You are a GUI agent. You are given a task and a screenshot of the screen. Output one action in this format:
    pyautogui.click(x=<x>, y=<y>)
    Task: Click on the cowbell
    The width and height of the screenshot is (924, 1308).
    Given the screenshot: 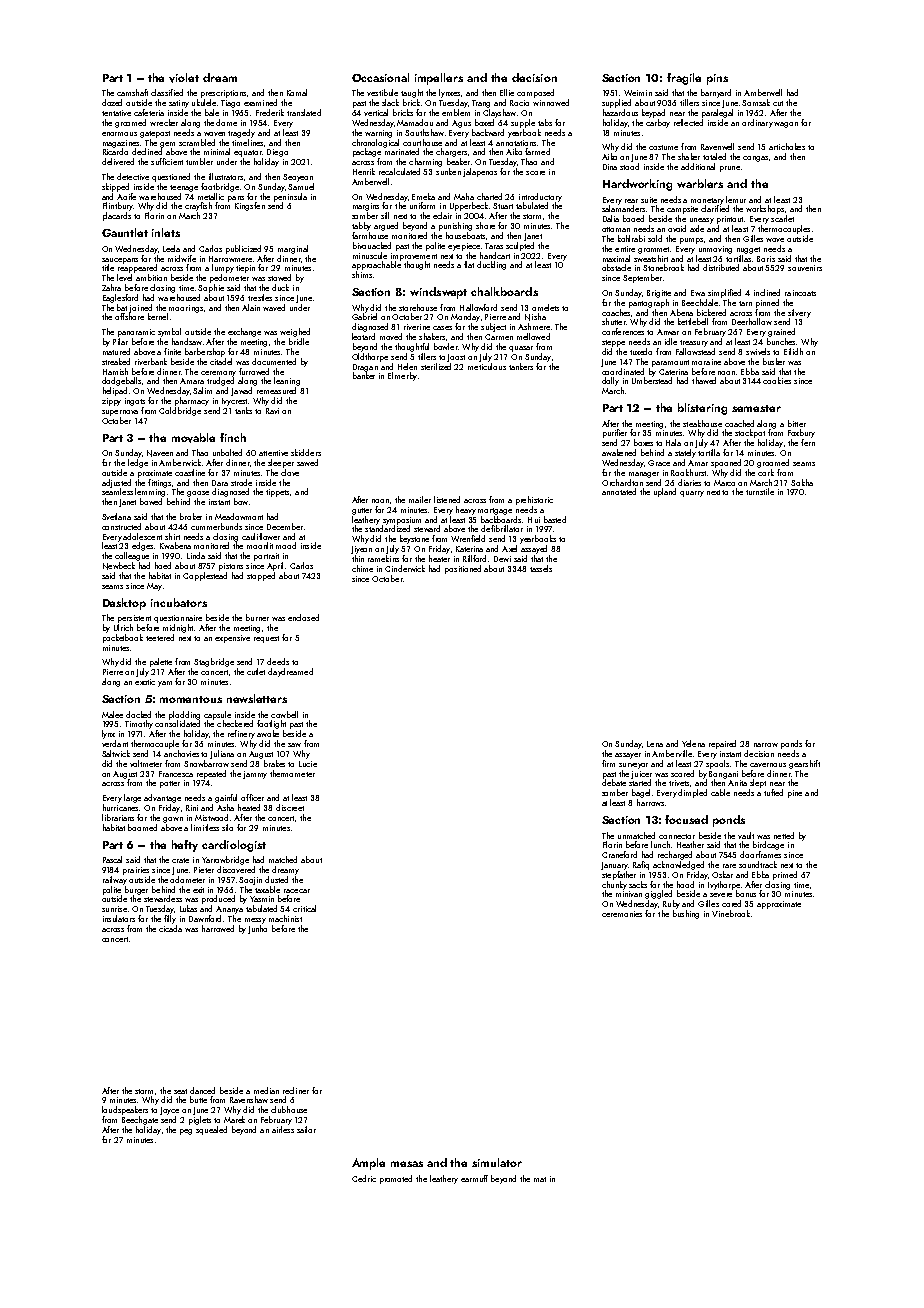 What is the action you would take?
    pyautogui.click(x=284, y=714)
